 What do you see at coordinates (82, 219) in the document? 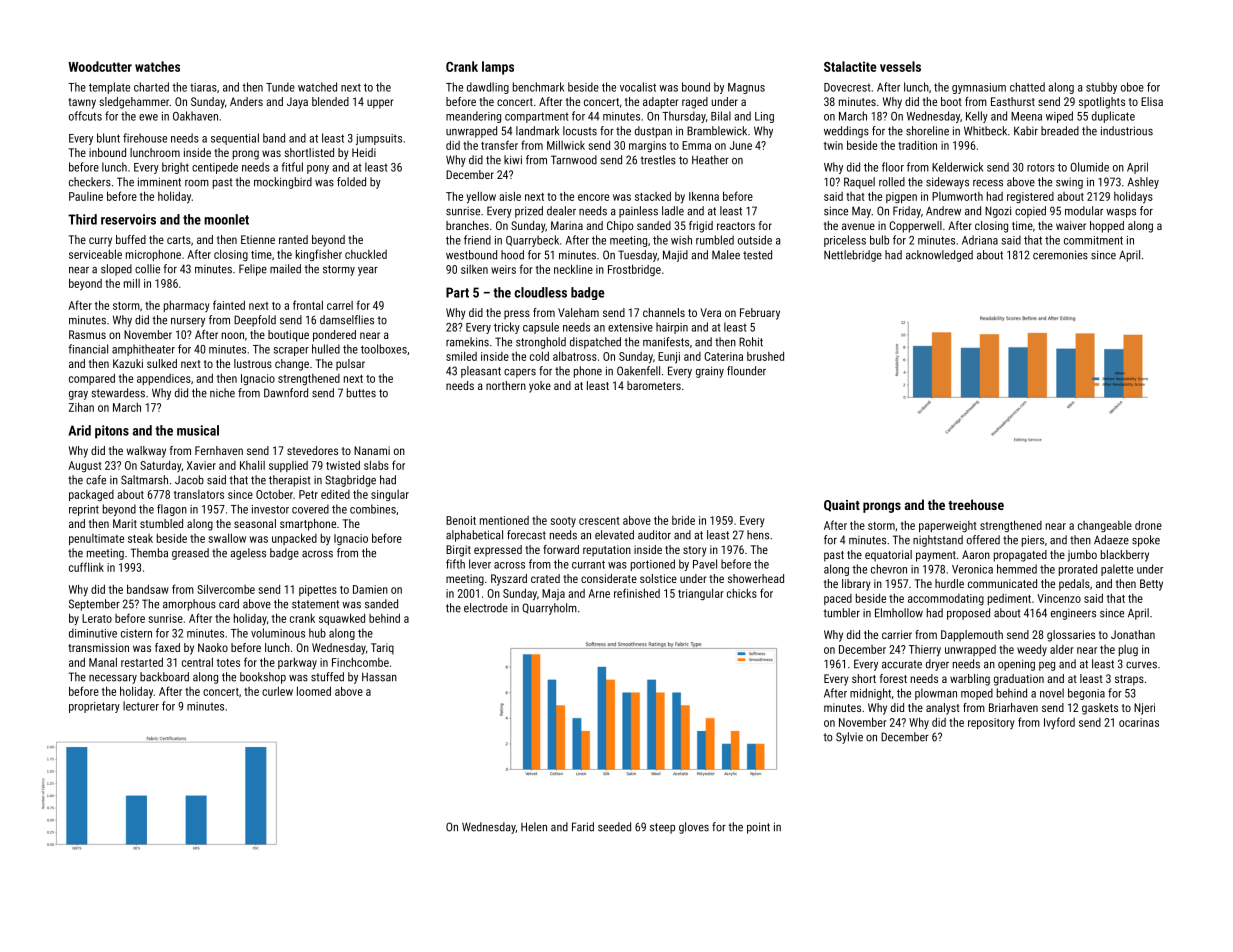
I see `Third` at bounding box center [82, 219].
